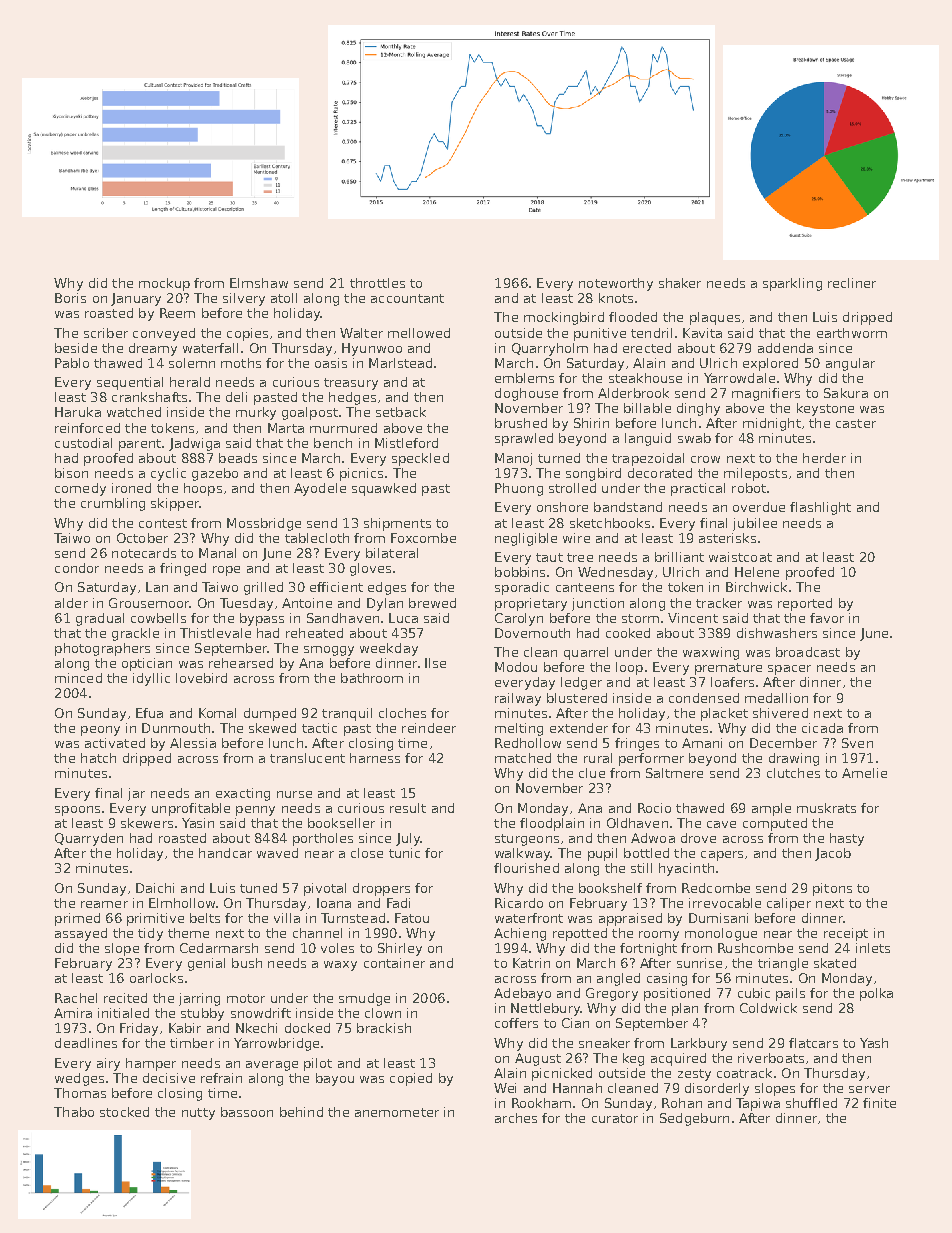 This image has height=1233, width=952. Describe the element at coordinates (73, 1013) in the image. I see `Amira` at that location.
